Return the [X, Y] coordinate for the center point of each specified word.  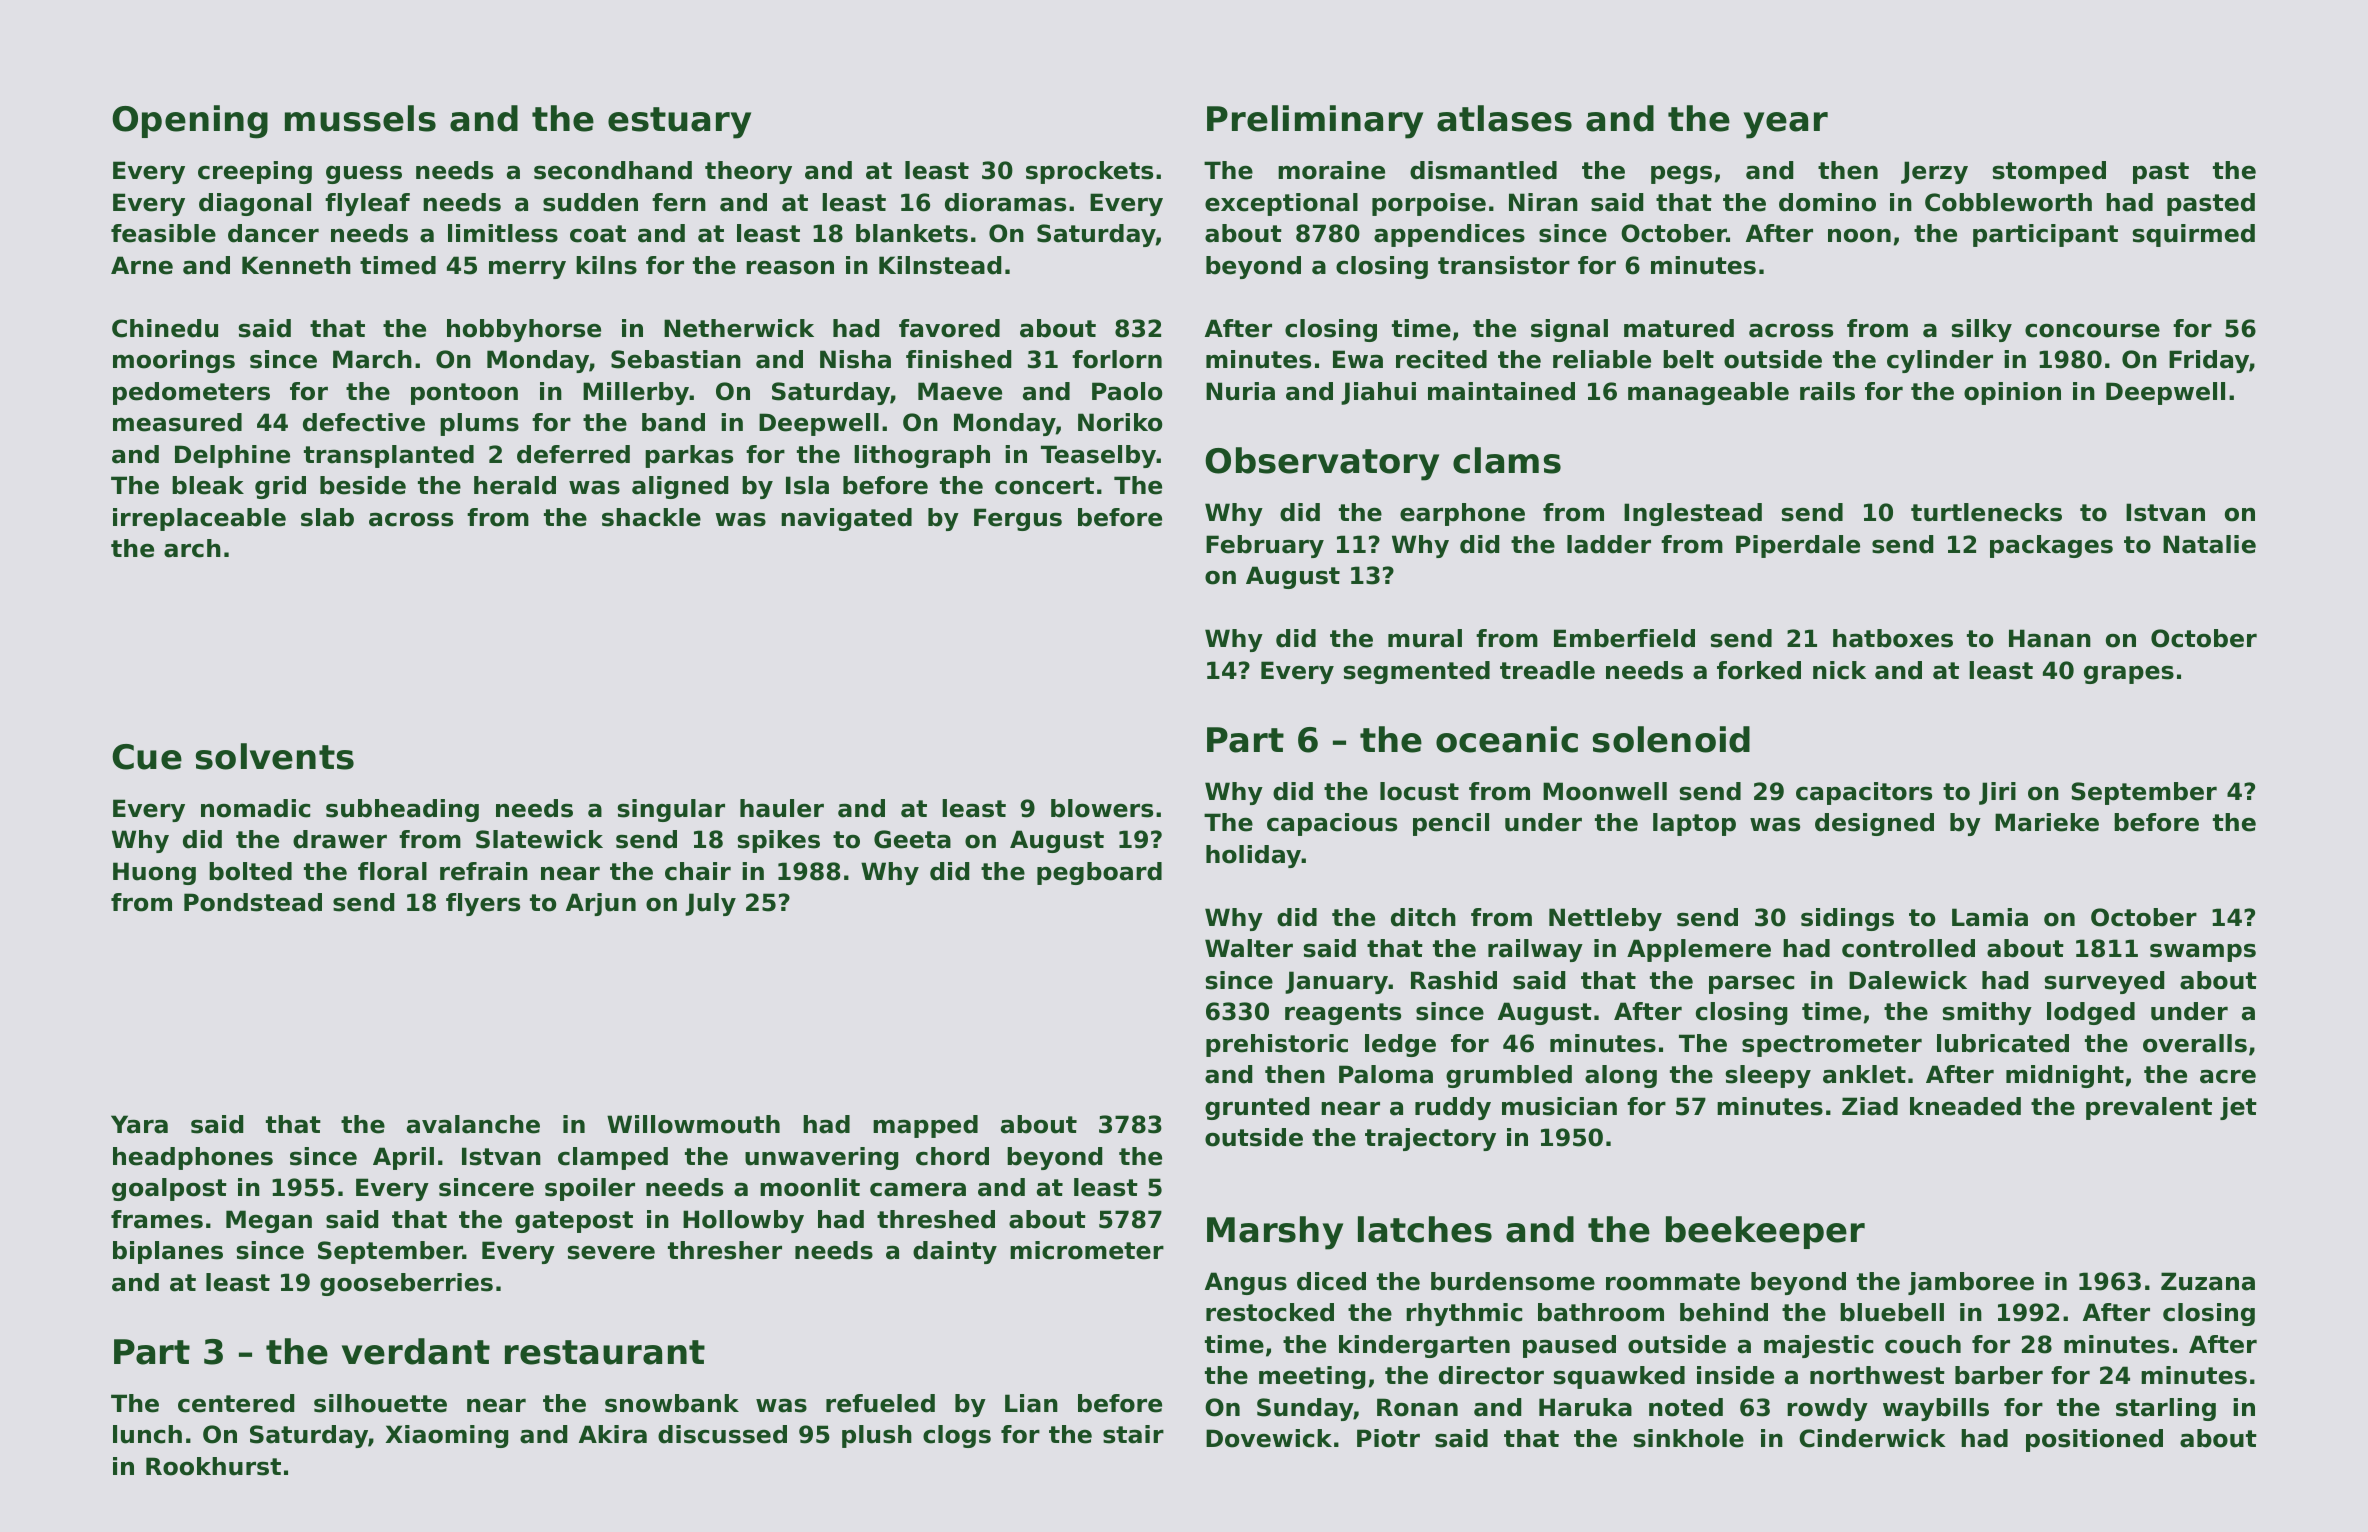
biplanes [168, 1252]
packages [2051, 546]
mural [1425, 638]
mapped [925, 1126]
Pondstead [253, 902]
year [1785, 125]
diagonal [255, 204]
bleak [208, 485]
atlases [1504, 118]
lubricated [2003, 1043]
